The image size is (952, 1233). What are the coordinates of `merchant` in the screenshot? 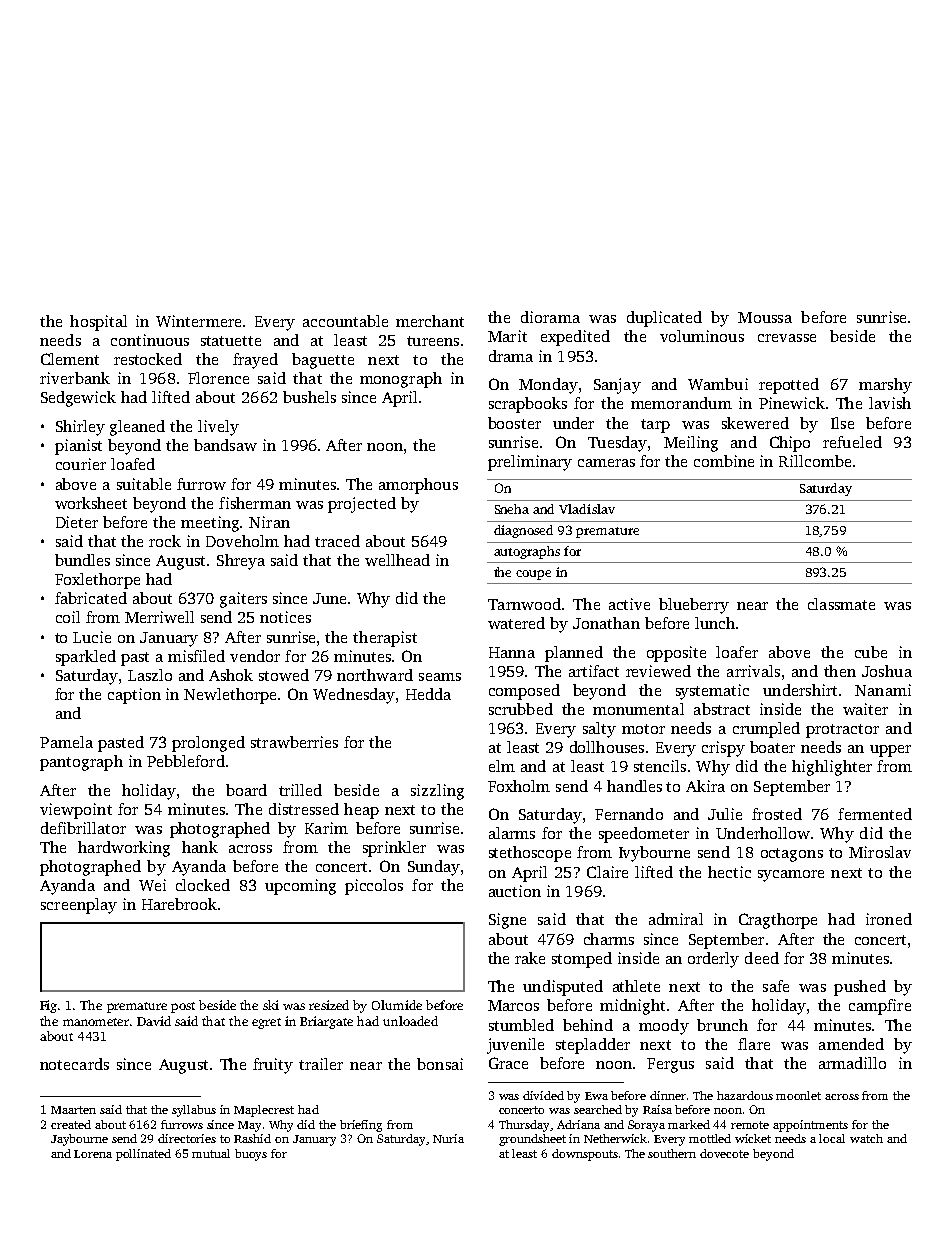 It's located at (430, 321).
